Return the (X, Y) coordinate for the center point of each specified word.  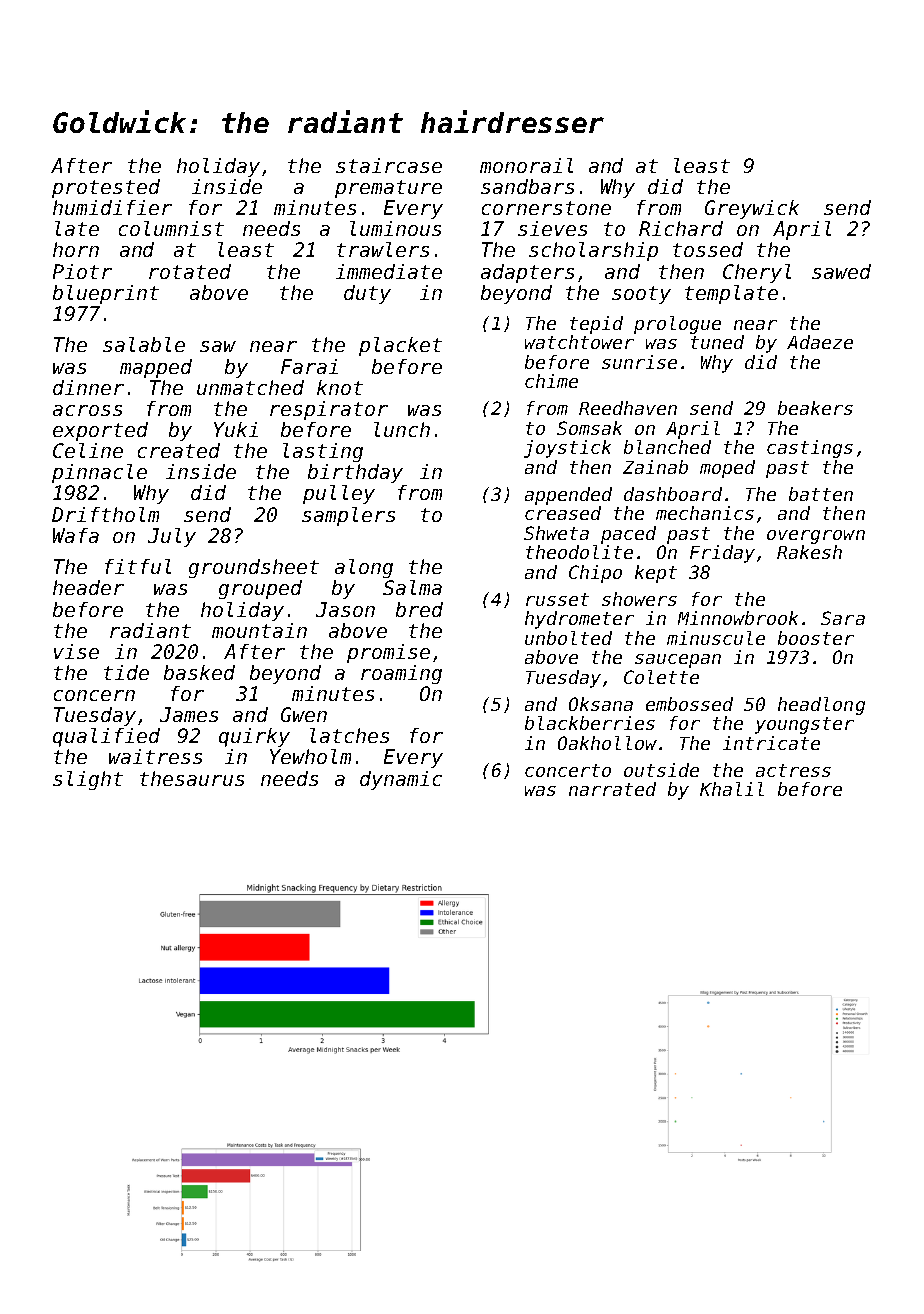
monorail (526, 165)
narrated (612, 789)
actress (793, 770)
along (364, 568)
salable (144, 344)
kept (656, 574)
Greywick (752, 209)
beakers (815, 408)
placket (400, 346)
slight (88, 780)
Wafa (76, 535)
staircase (389, 165)
